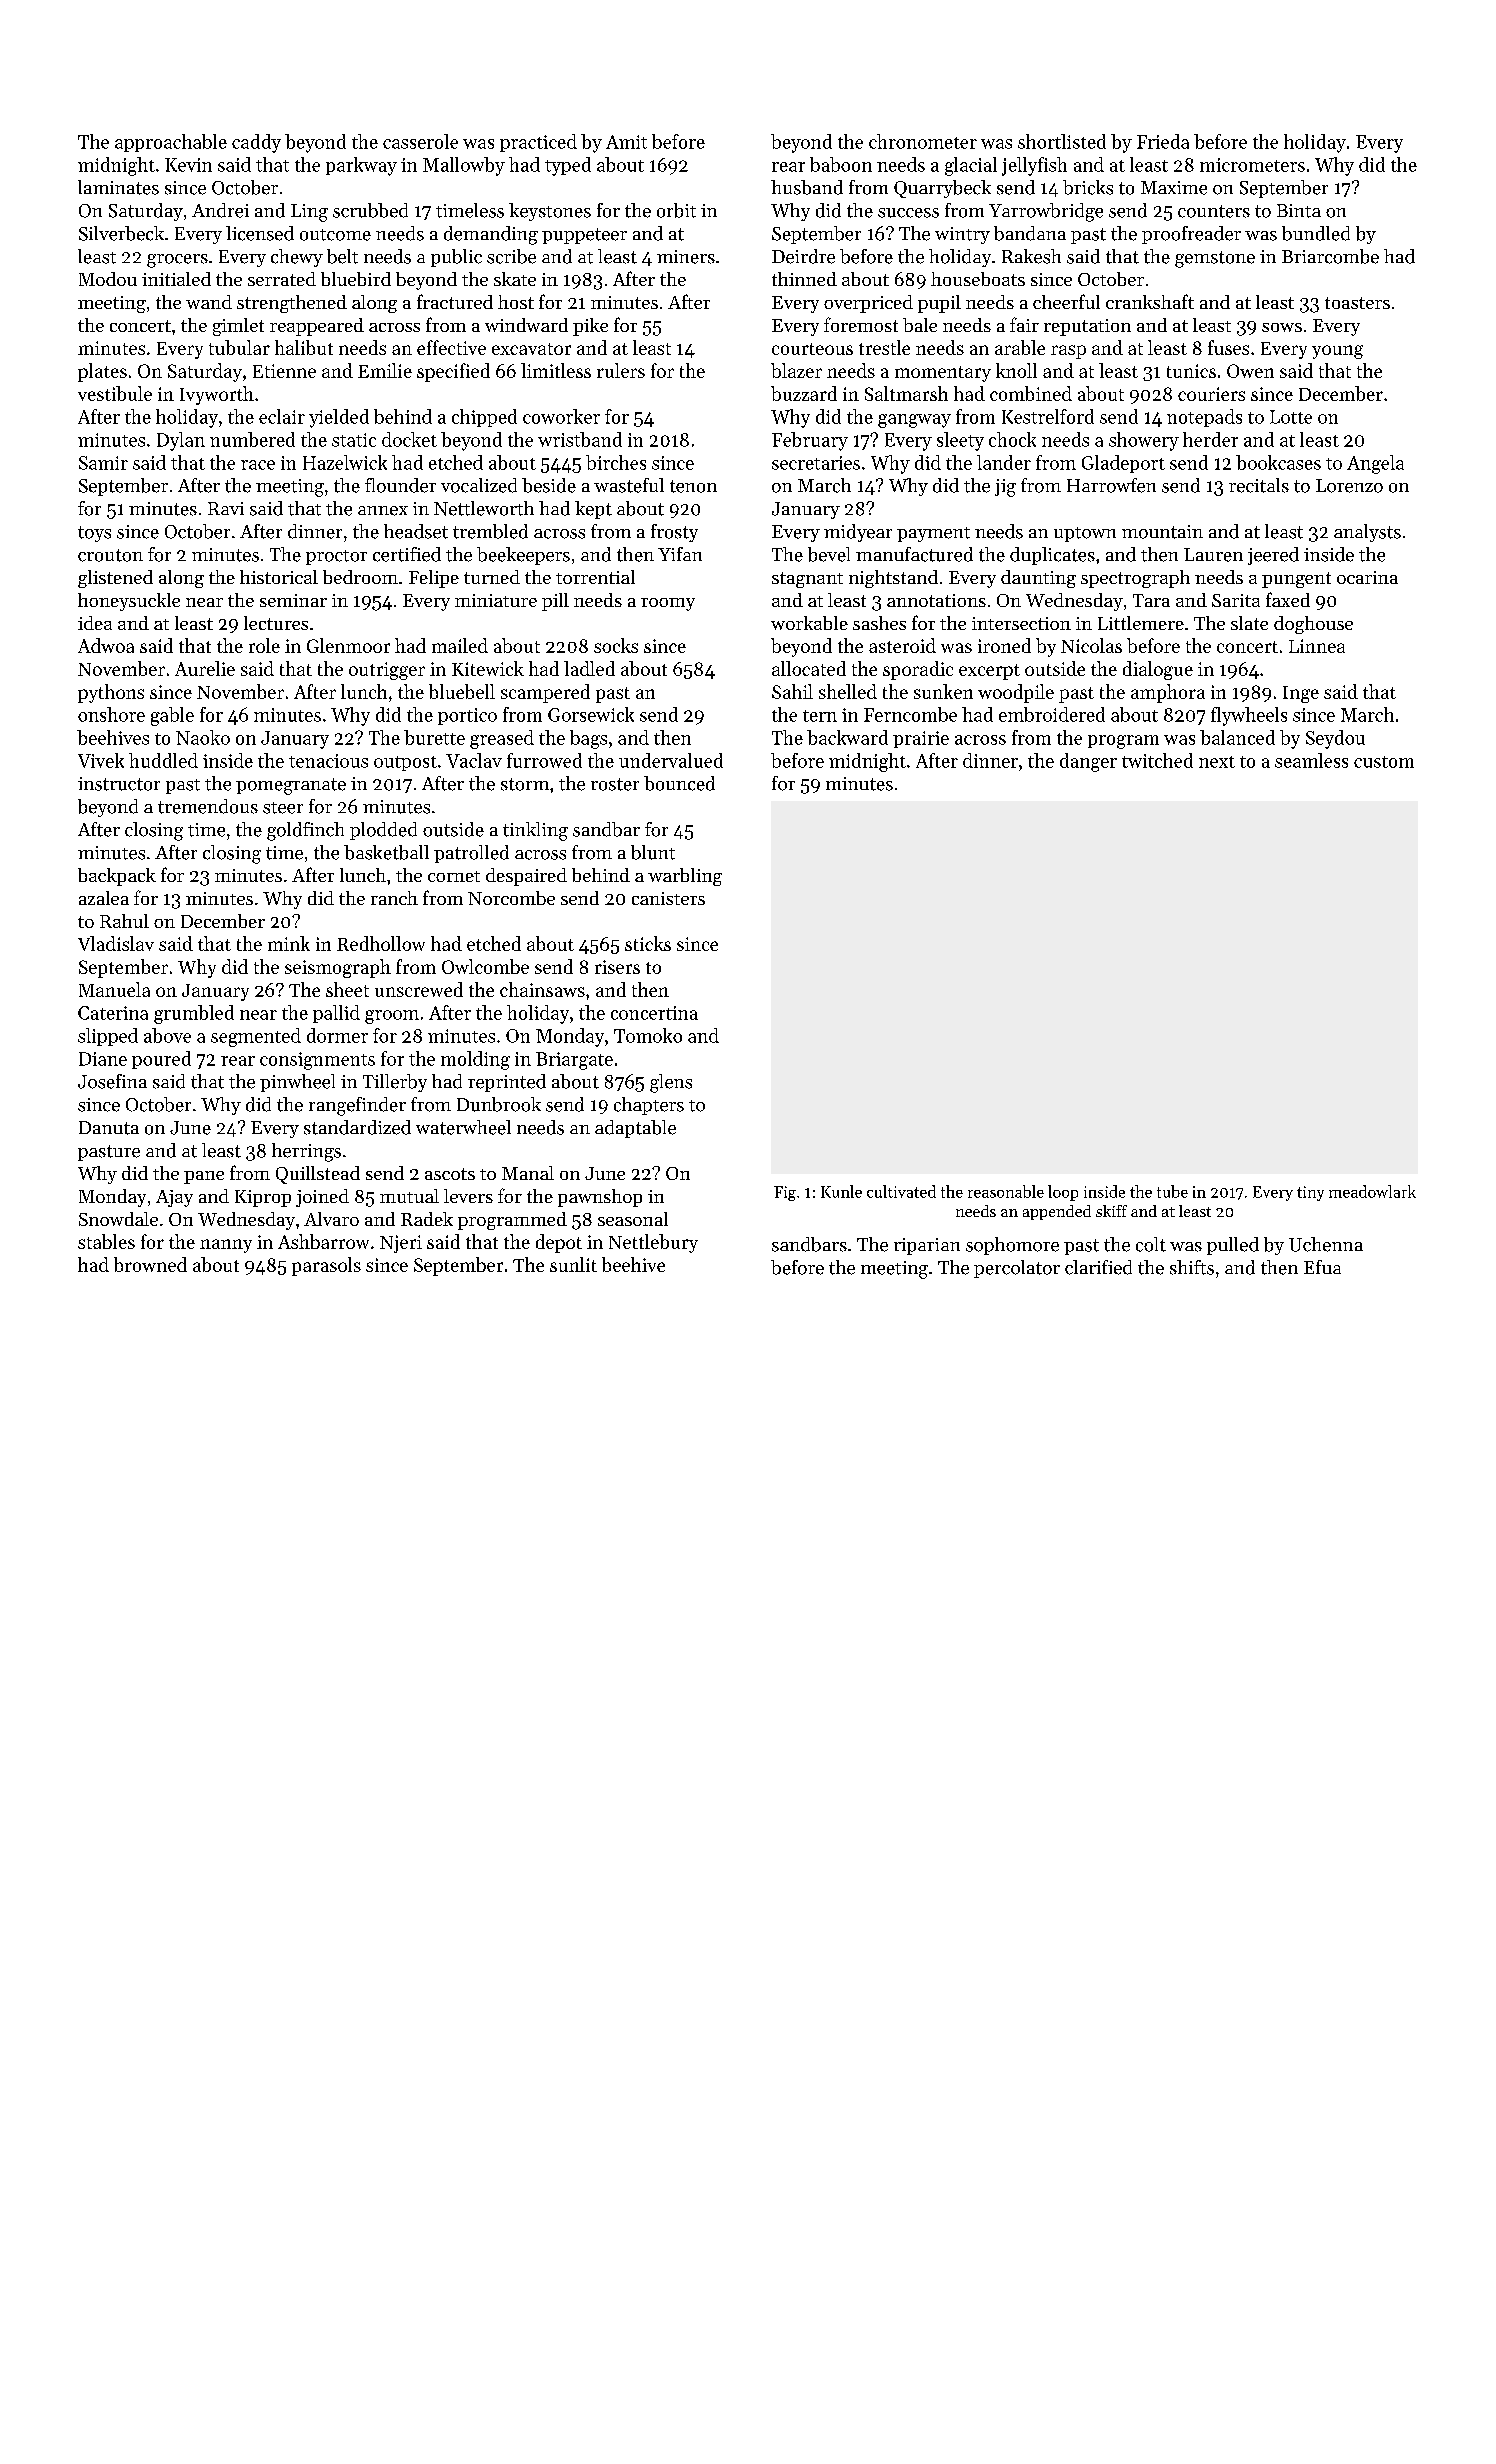 The image size is (1496, 2464). Describe the element at coordinates (901, 1191) in the page. I see `cultivated` at that location.
